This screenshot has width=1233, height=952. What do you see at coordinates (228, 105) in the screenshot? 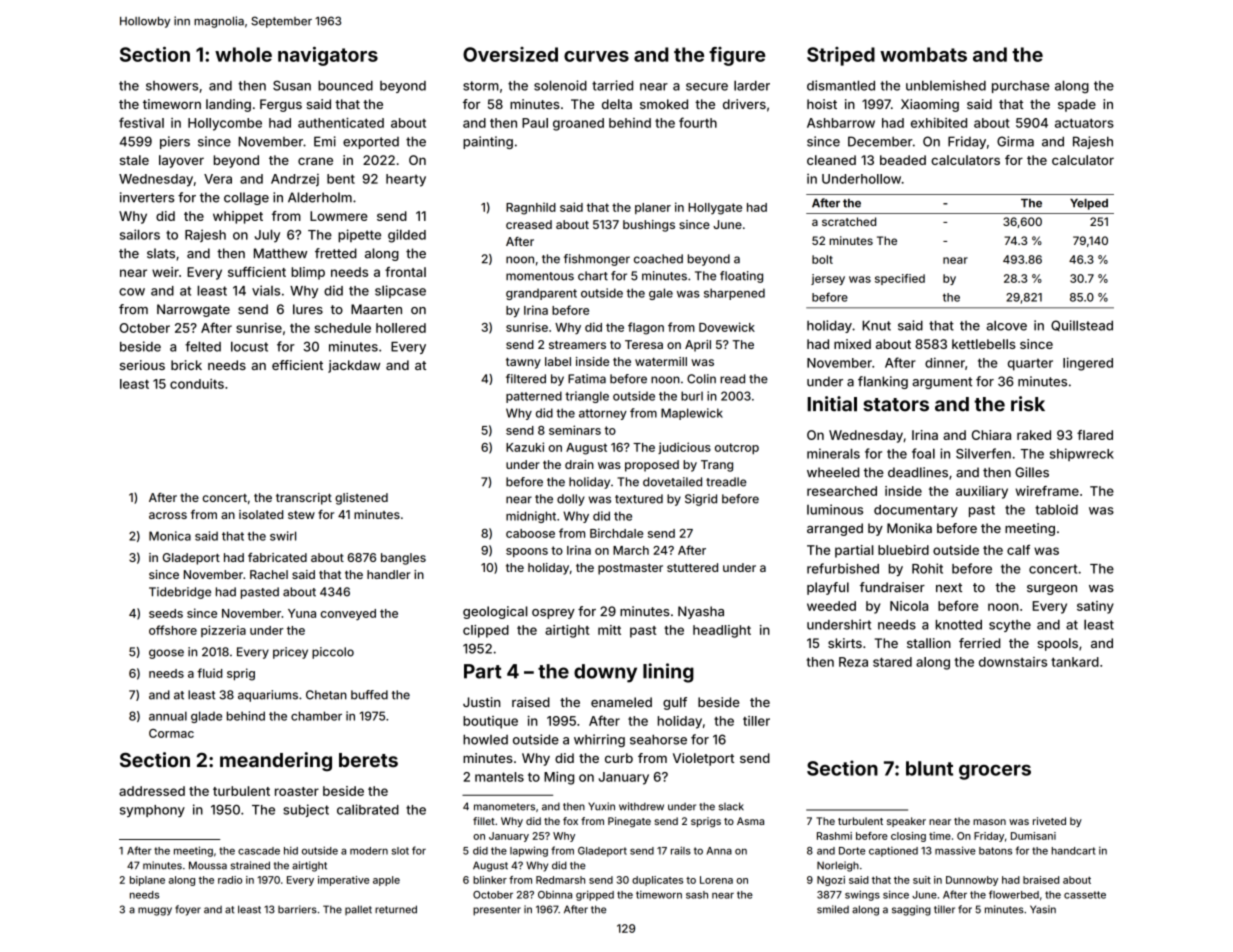
I see `landing` at bounding box center [228, 105].
